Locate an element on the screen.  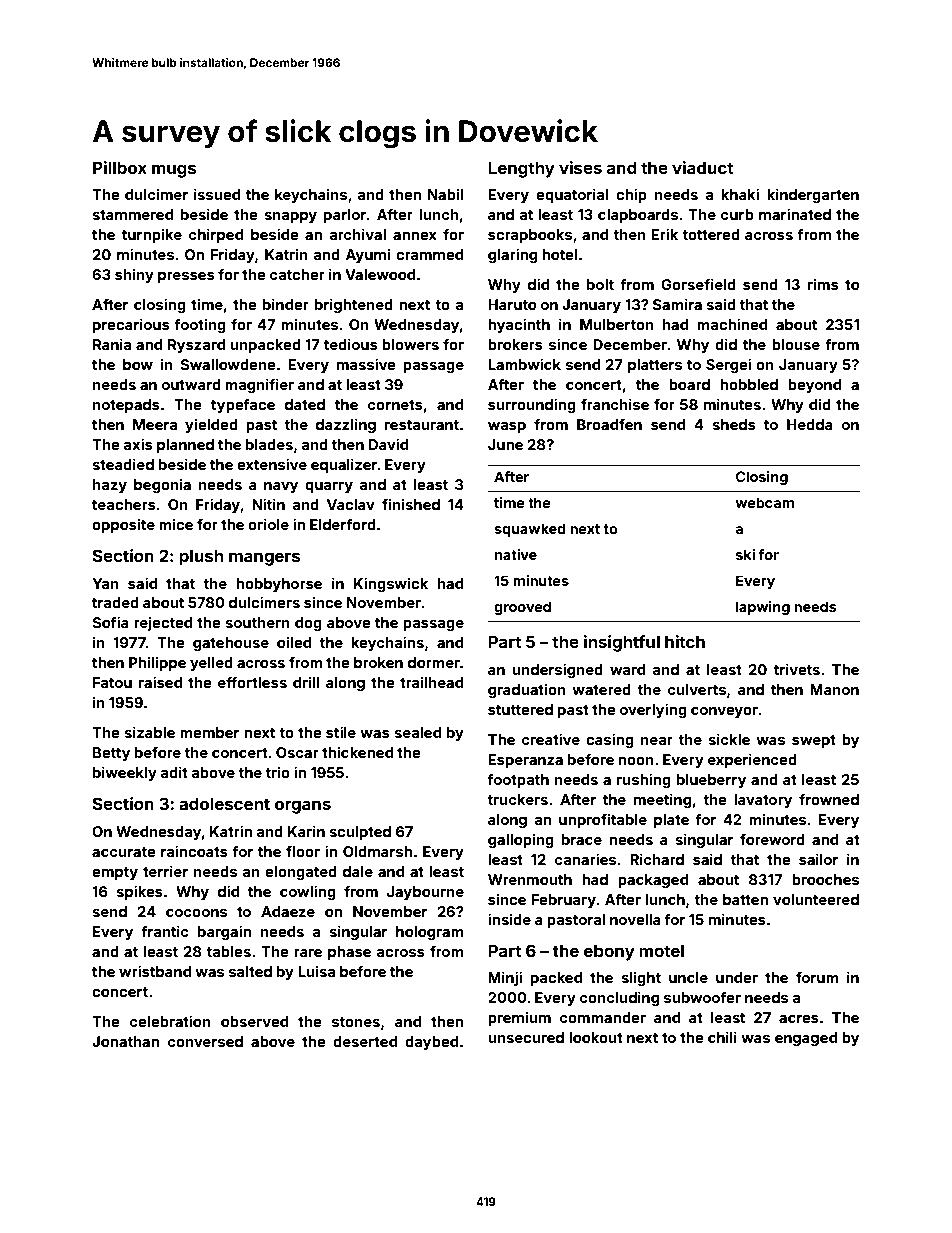
overlying is located at coordinates (653, 710).
